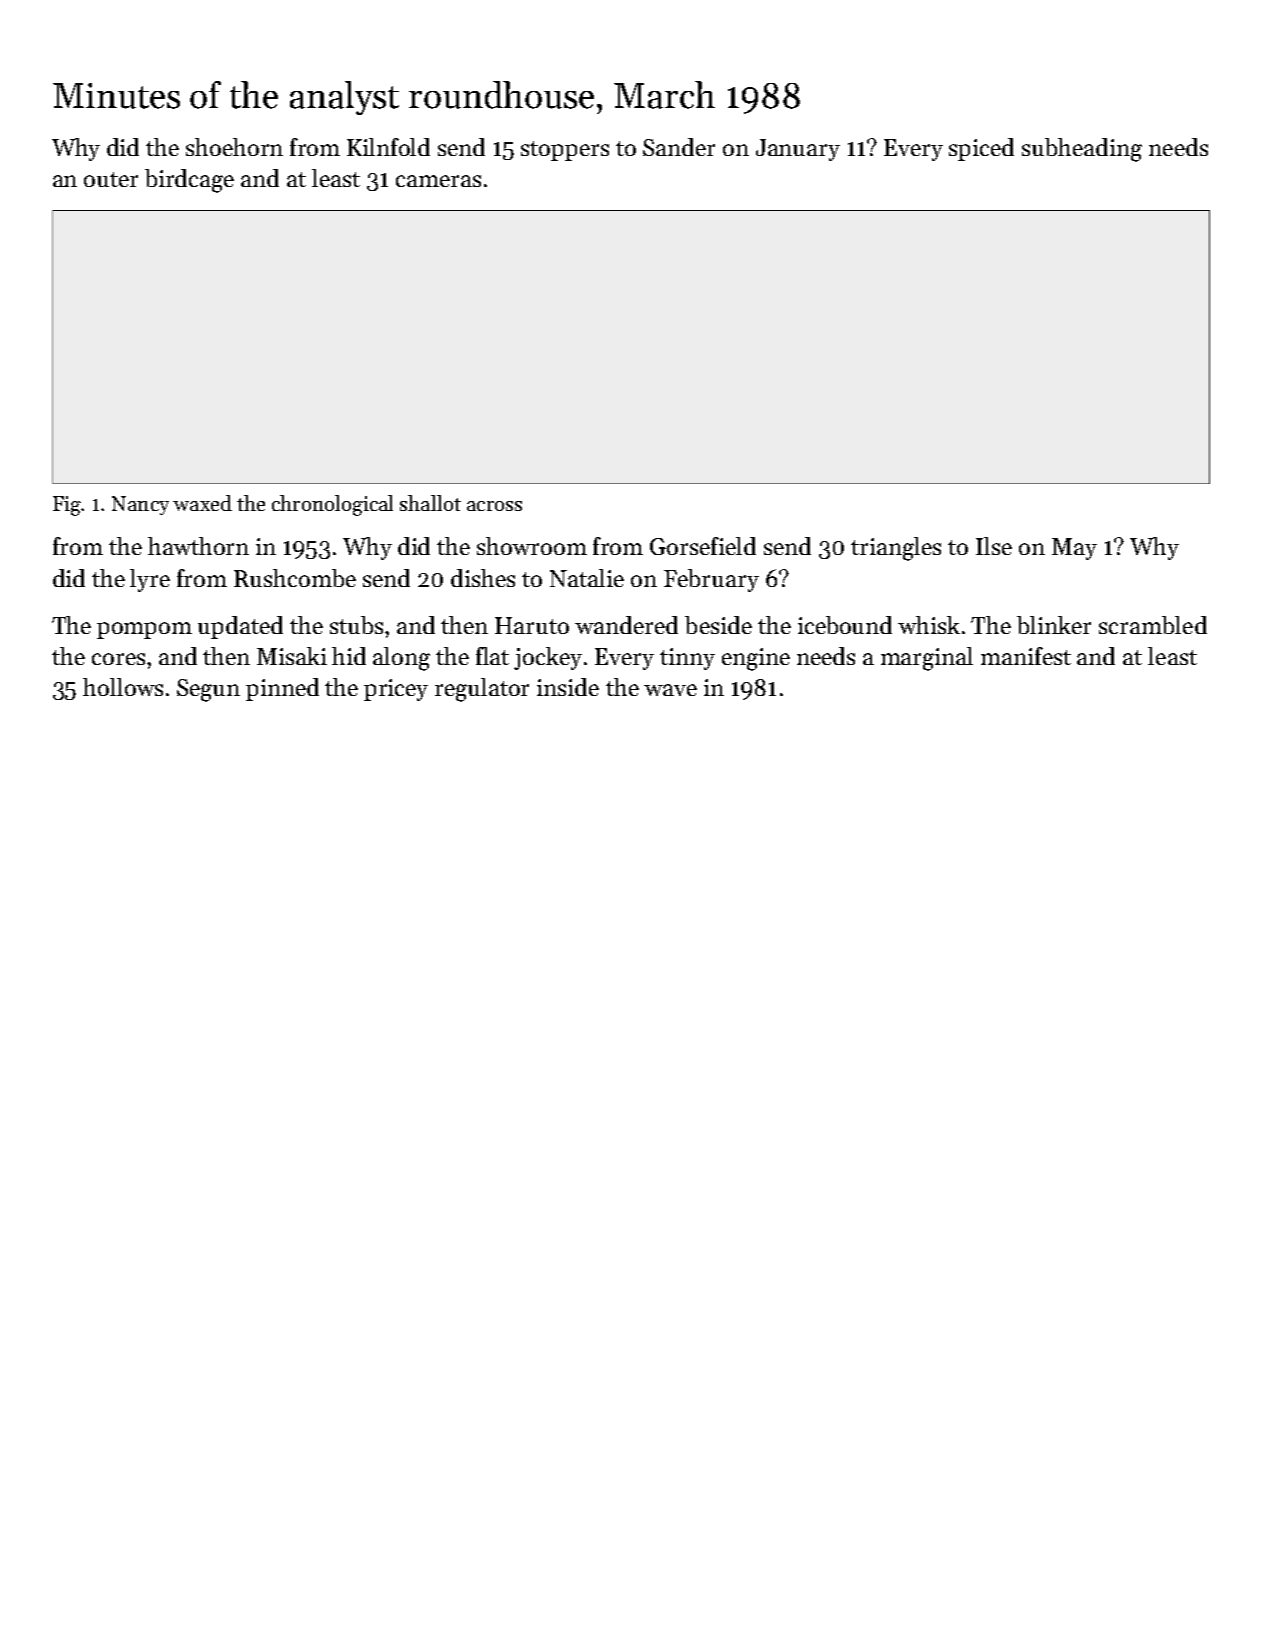 The height and width of the screenshot is (1633, 1262). Describe the element at coordinates (670, 690) in the screenshot. I see `wave` at that location.
